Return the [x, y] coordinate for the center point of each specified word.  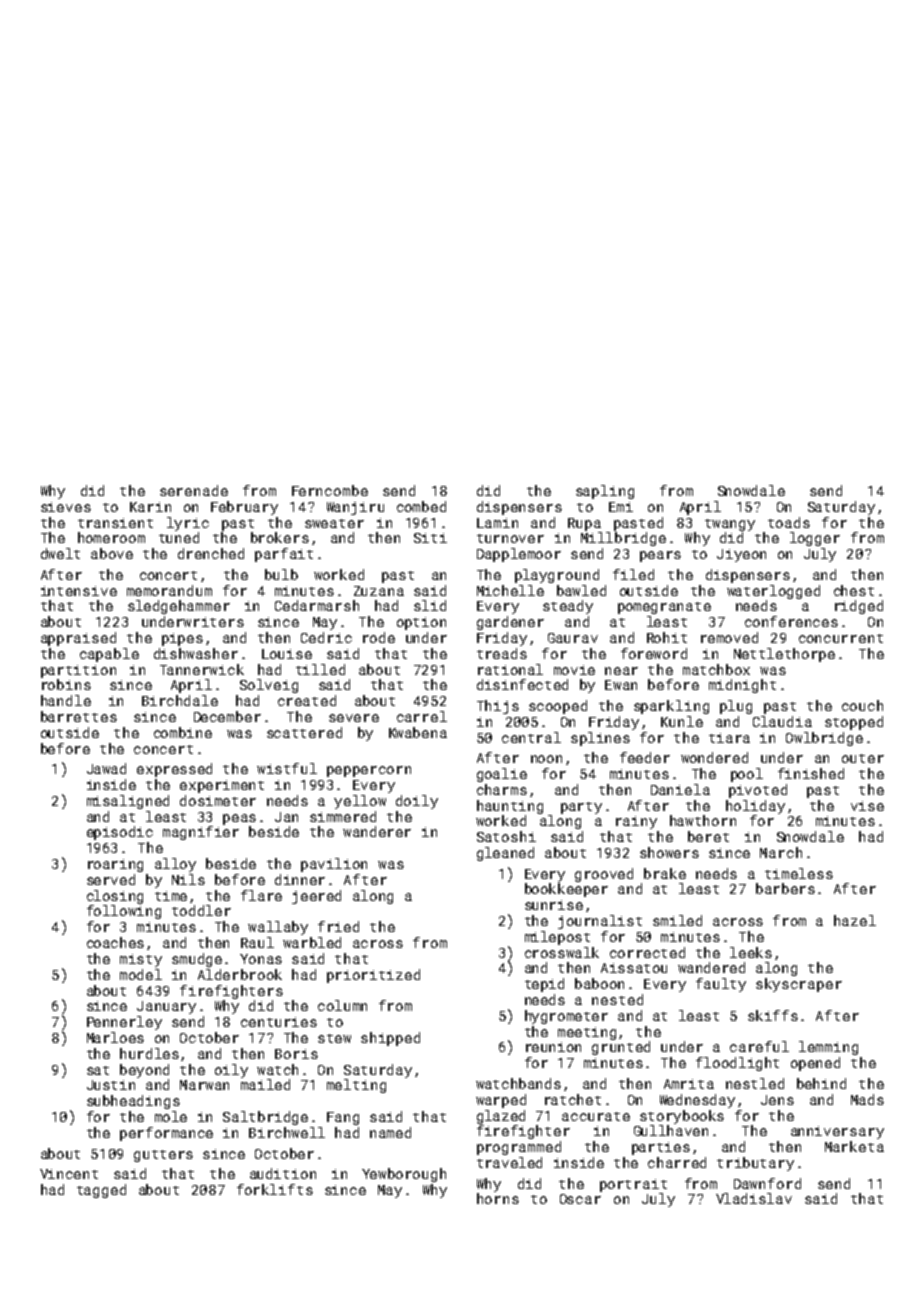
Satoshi [506, 836]
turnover [510, 538]
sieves [66, 507]
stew [334, 1038]
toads [789, 522]
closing [115, 897]
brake [665, 873]
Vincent [69, 1174]
